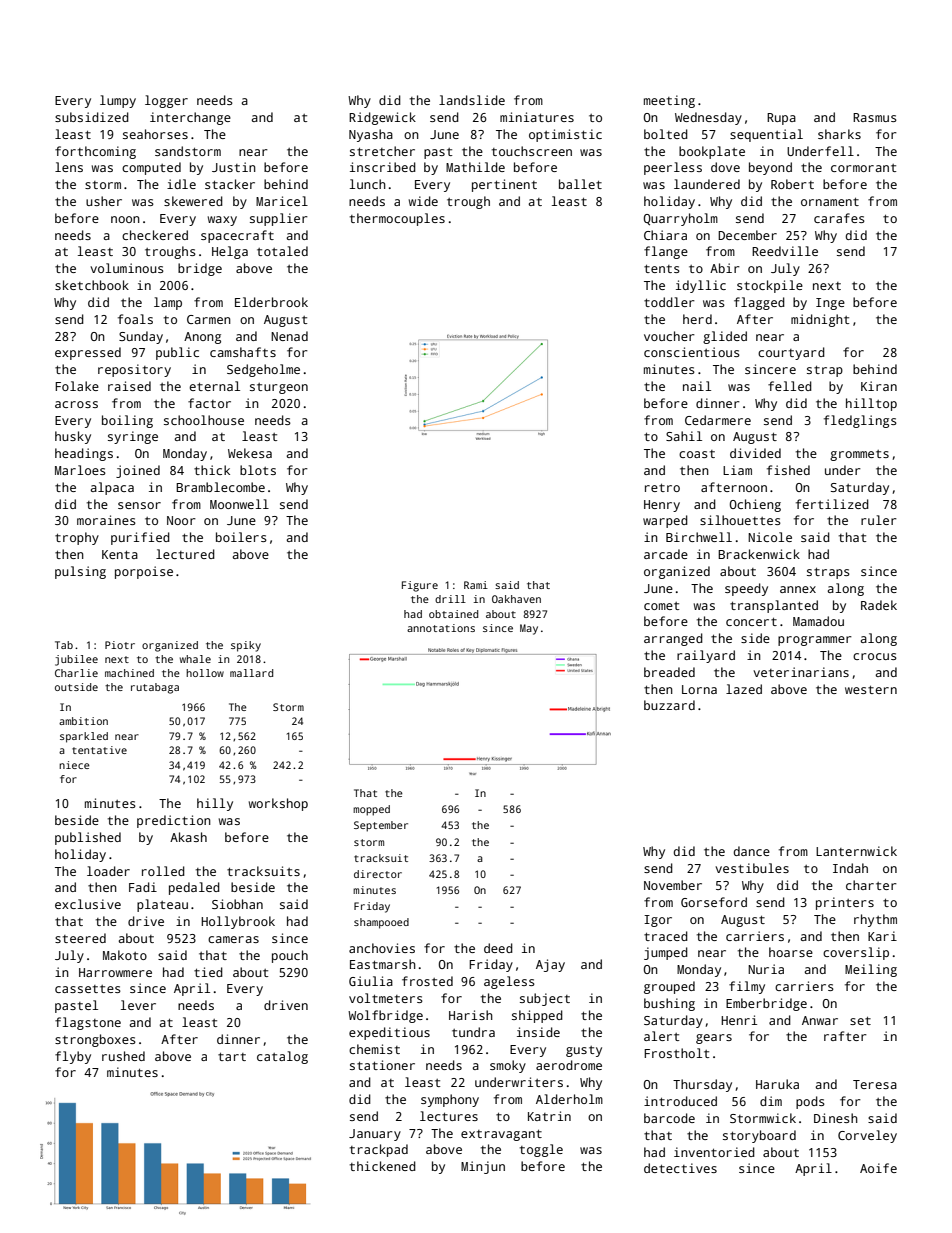  I want to click on flagstone, so click(88, 1023).
